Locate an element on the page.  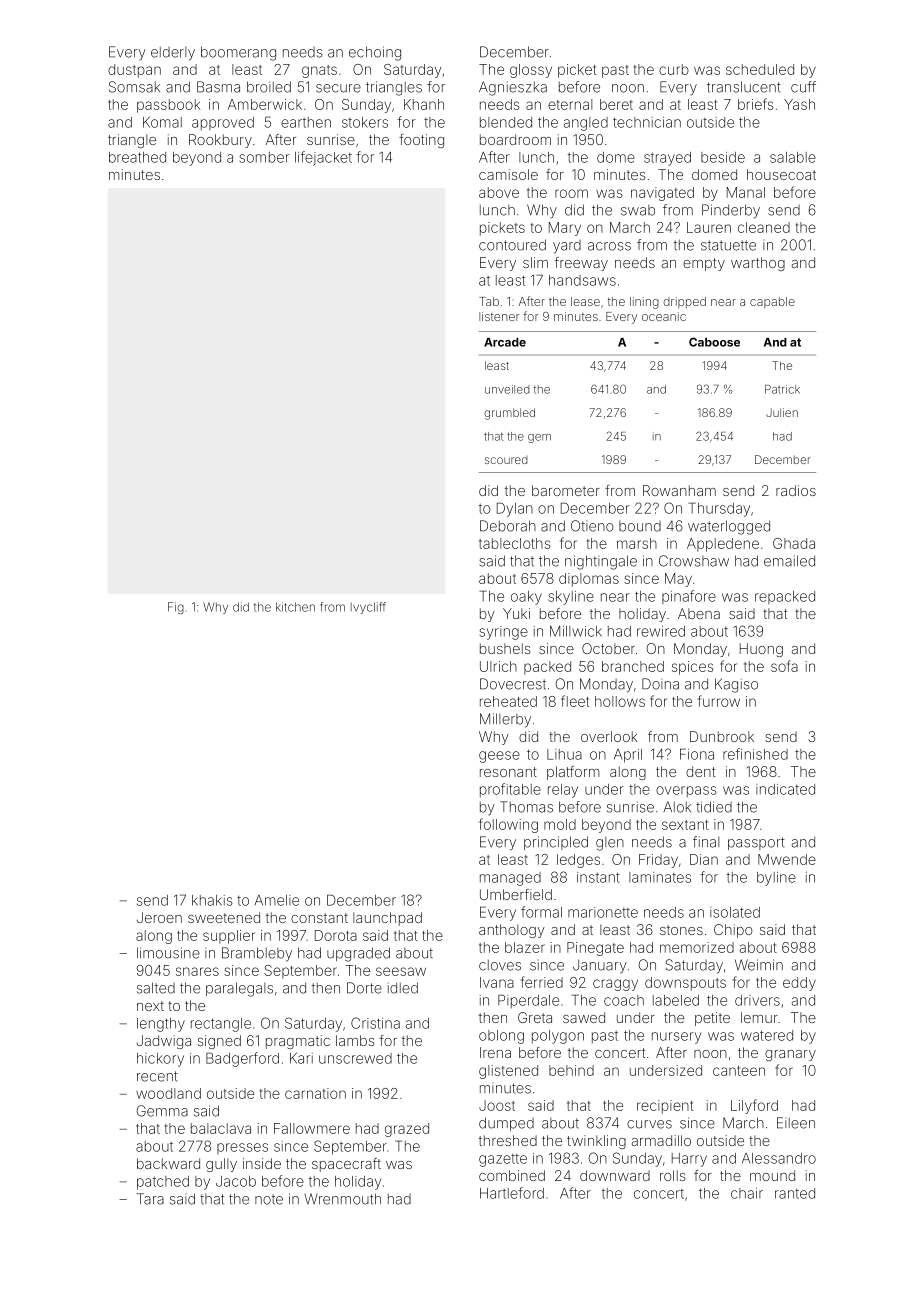
Arcade is located at coordinates (505, 342).
